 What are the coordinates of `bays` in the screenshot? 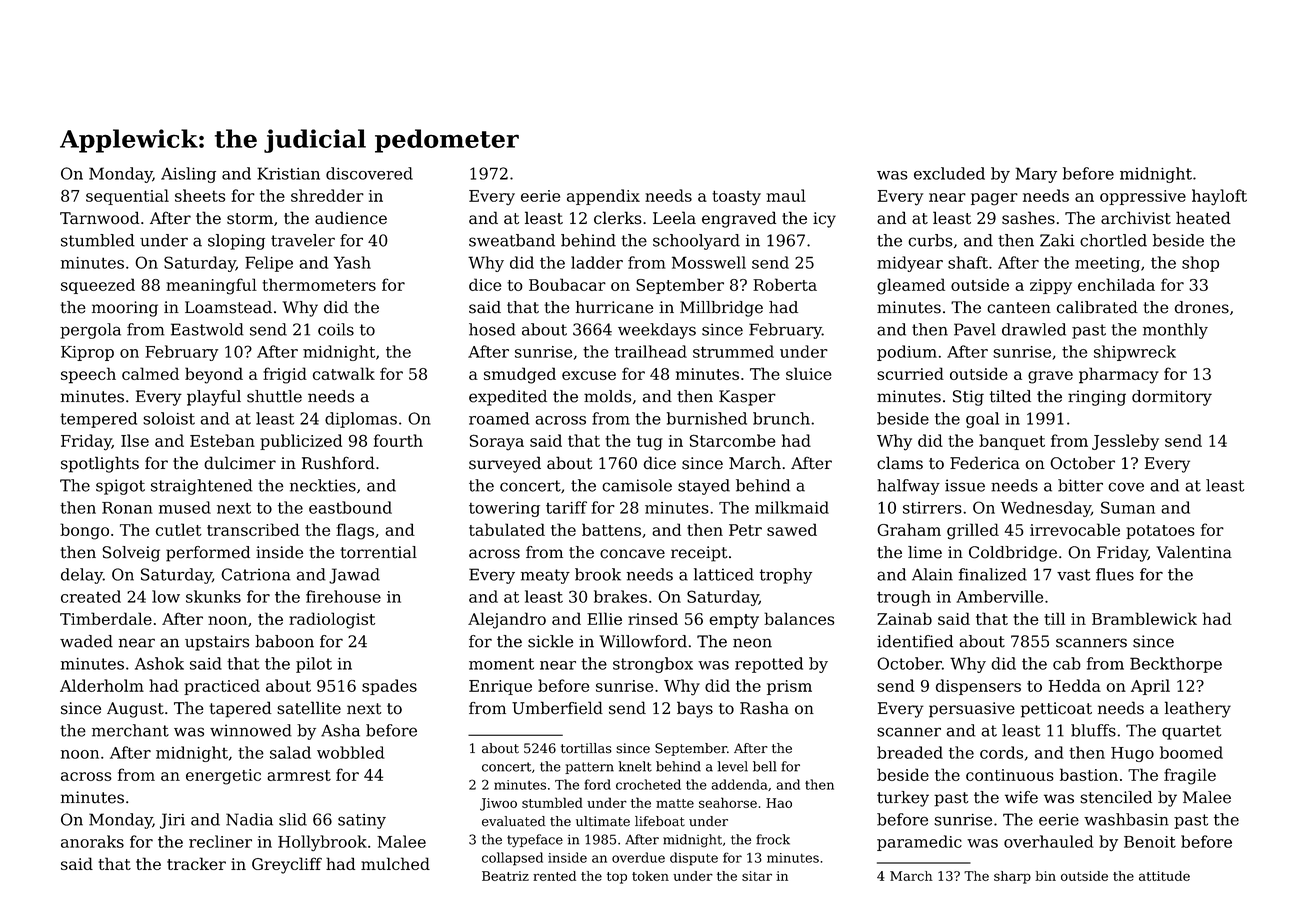 It's located at (695, 709).
